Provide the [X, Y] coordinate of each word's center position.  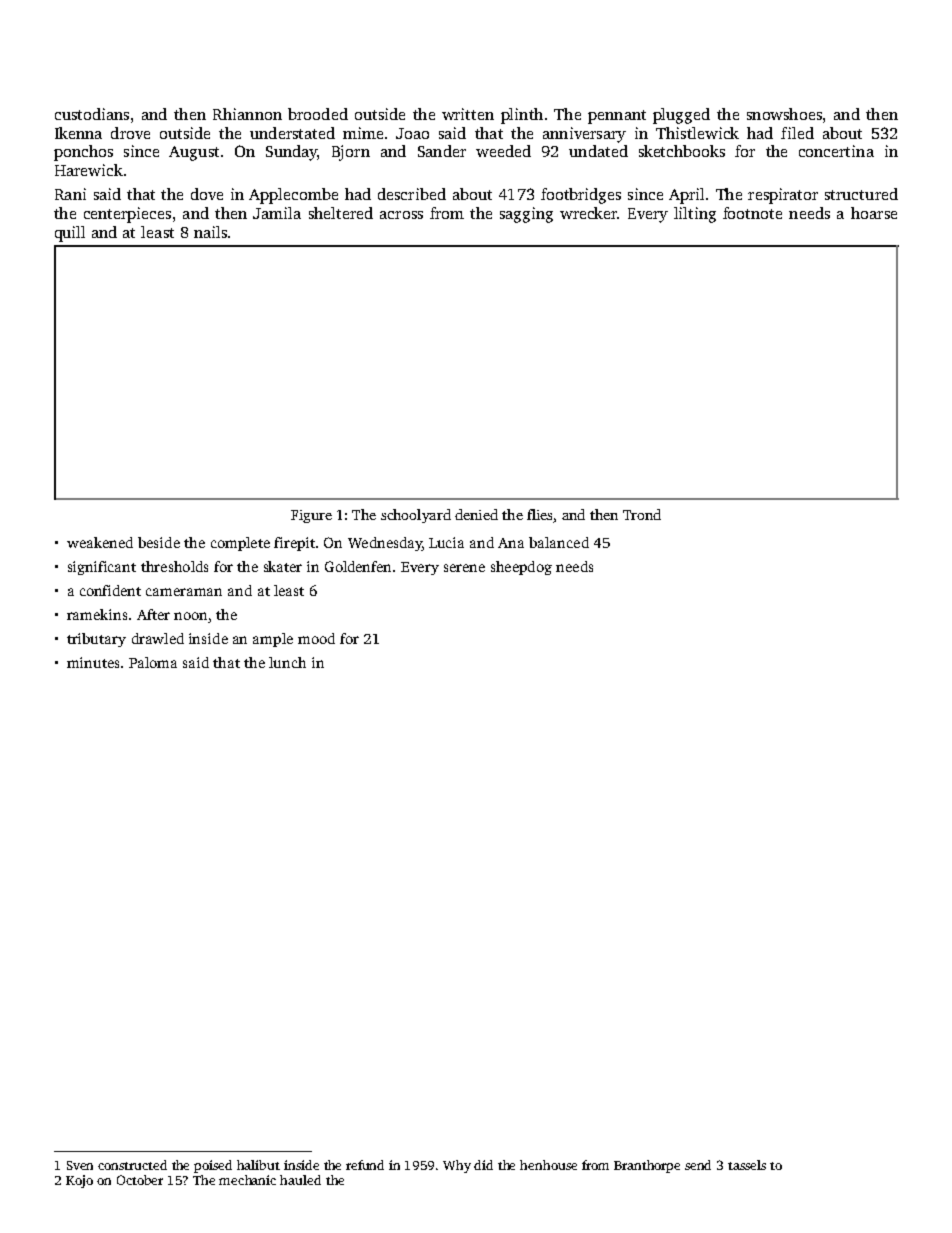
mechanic [247, 1180]
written [468, 114]
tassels [747, 1165]
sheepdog [521, 568]
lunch [287, 662]
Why [457, 1166]
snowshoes [784, 114]
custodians [92, 114]
